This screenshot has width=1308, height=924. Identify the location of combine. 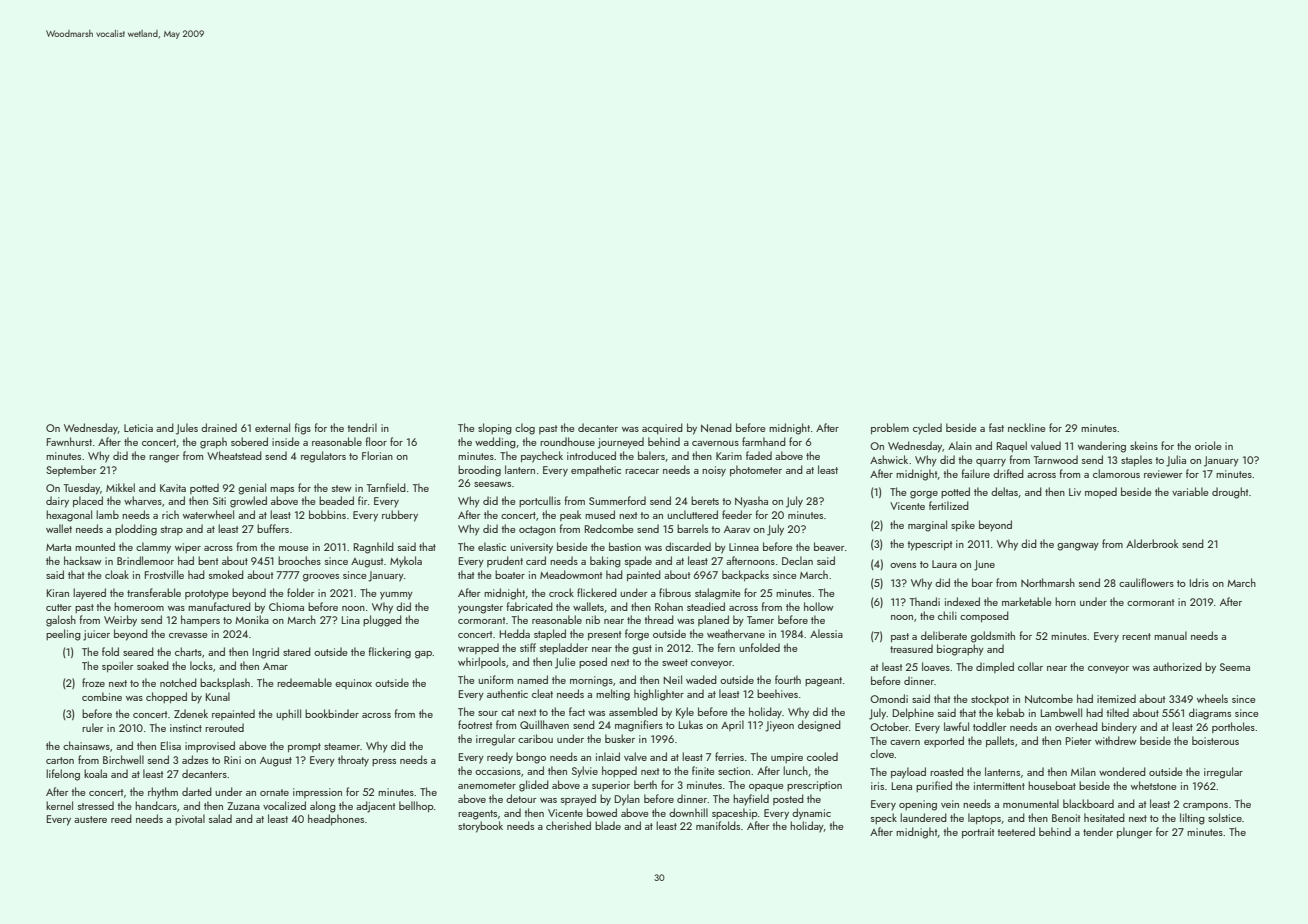
(102, 696).
